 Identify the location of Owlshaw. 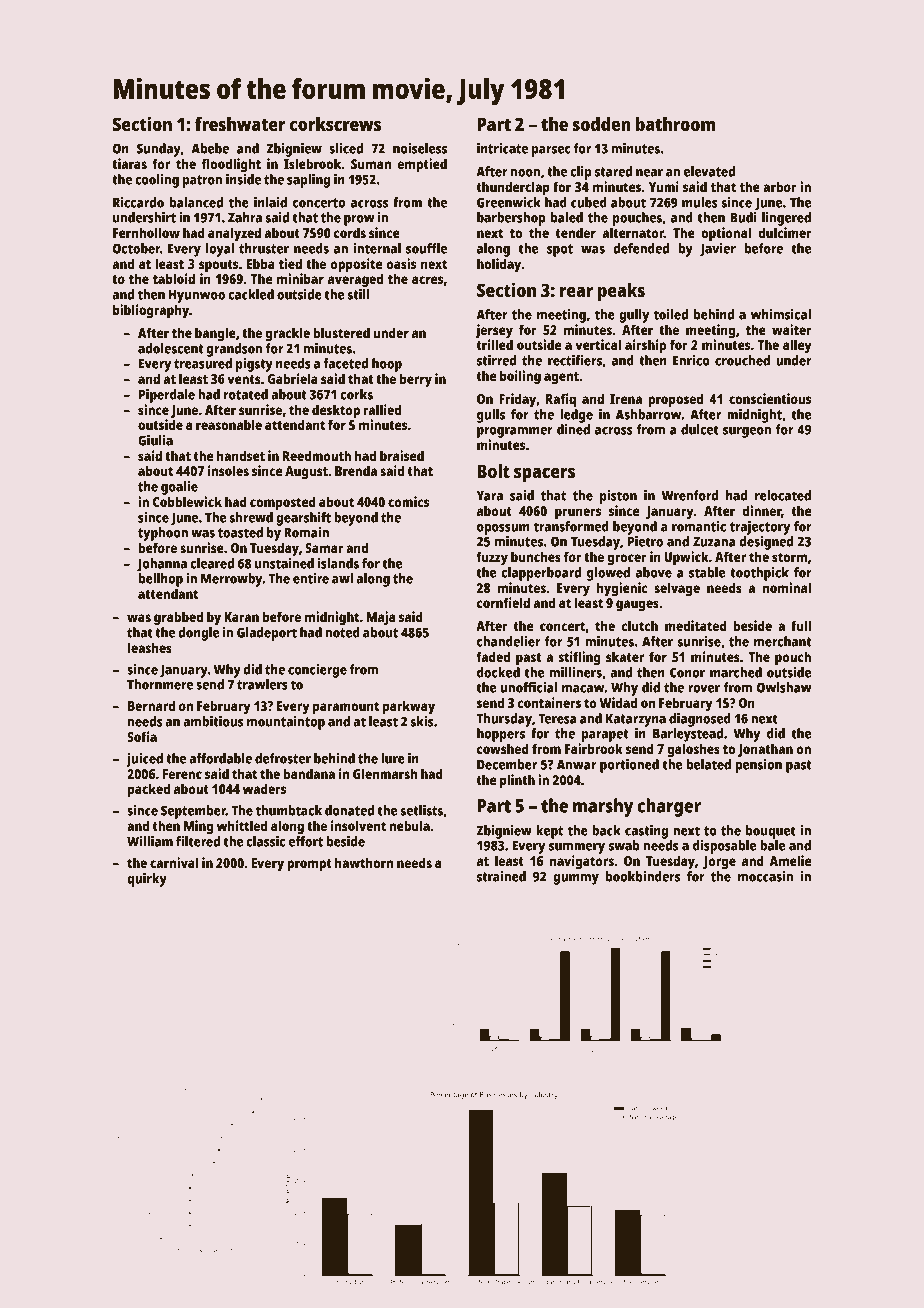
(784, 687).
